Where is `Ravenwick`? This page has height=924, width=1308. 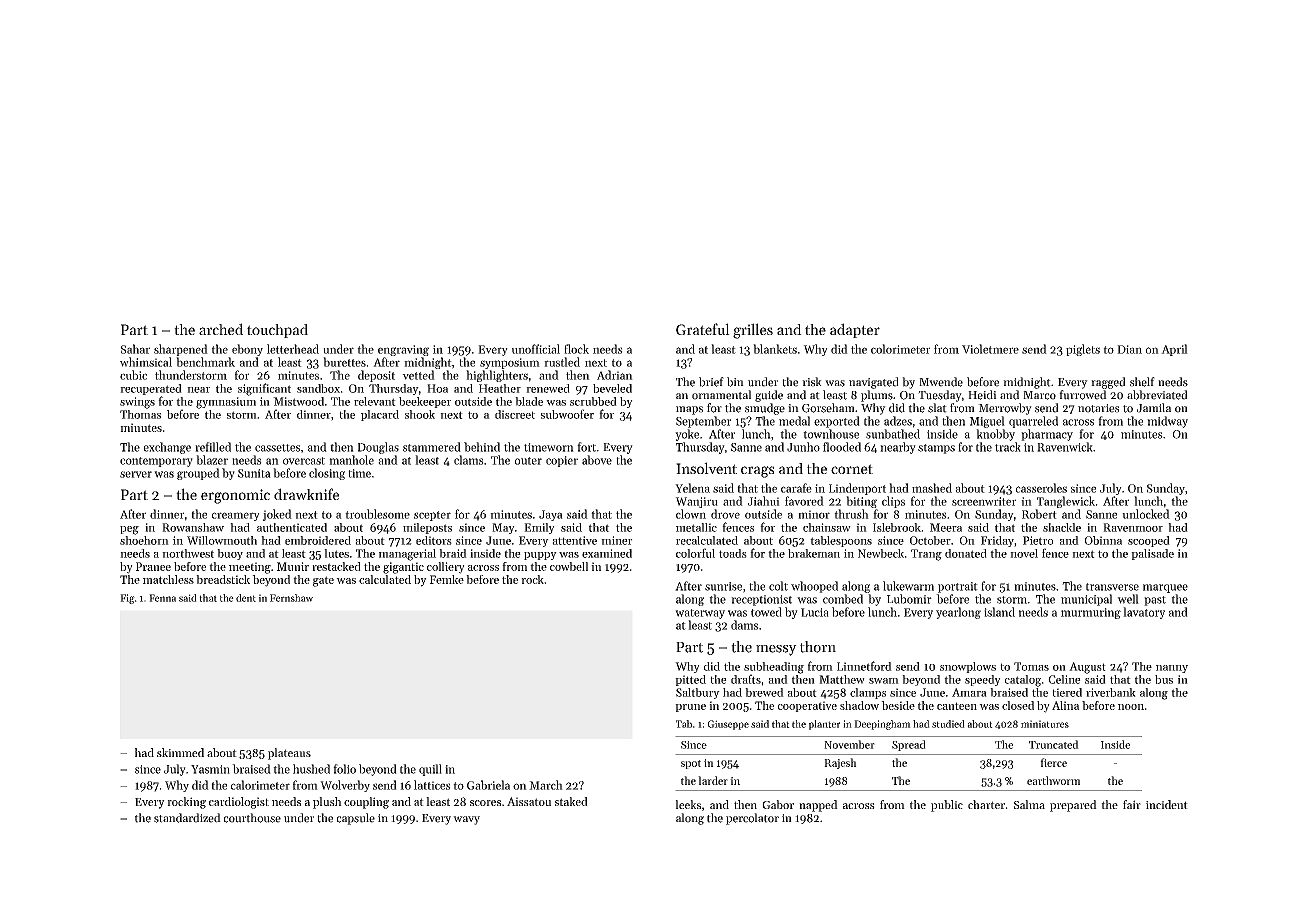
Ravenwick is located at coordinates (1065, 447).
